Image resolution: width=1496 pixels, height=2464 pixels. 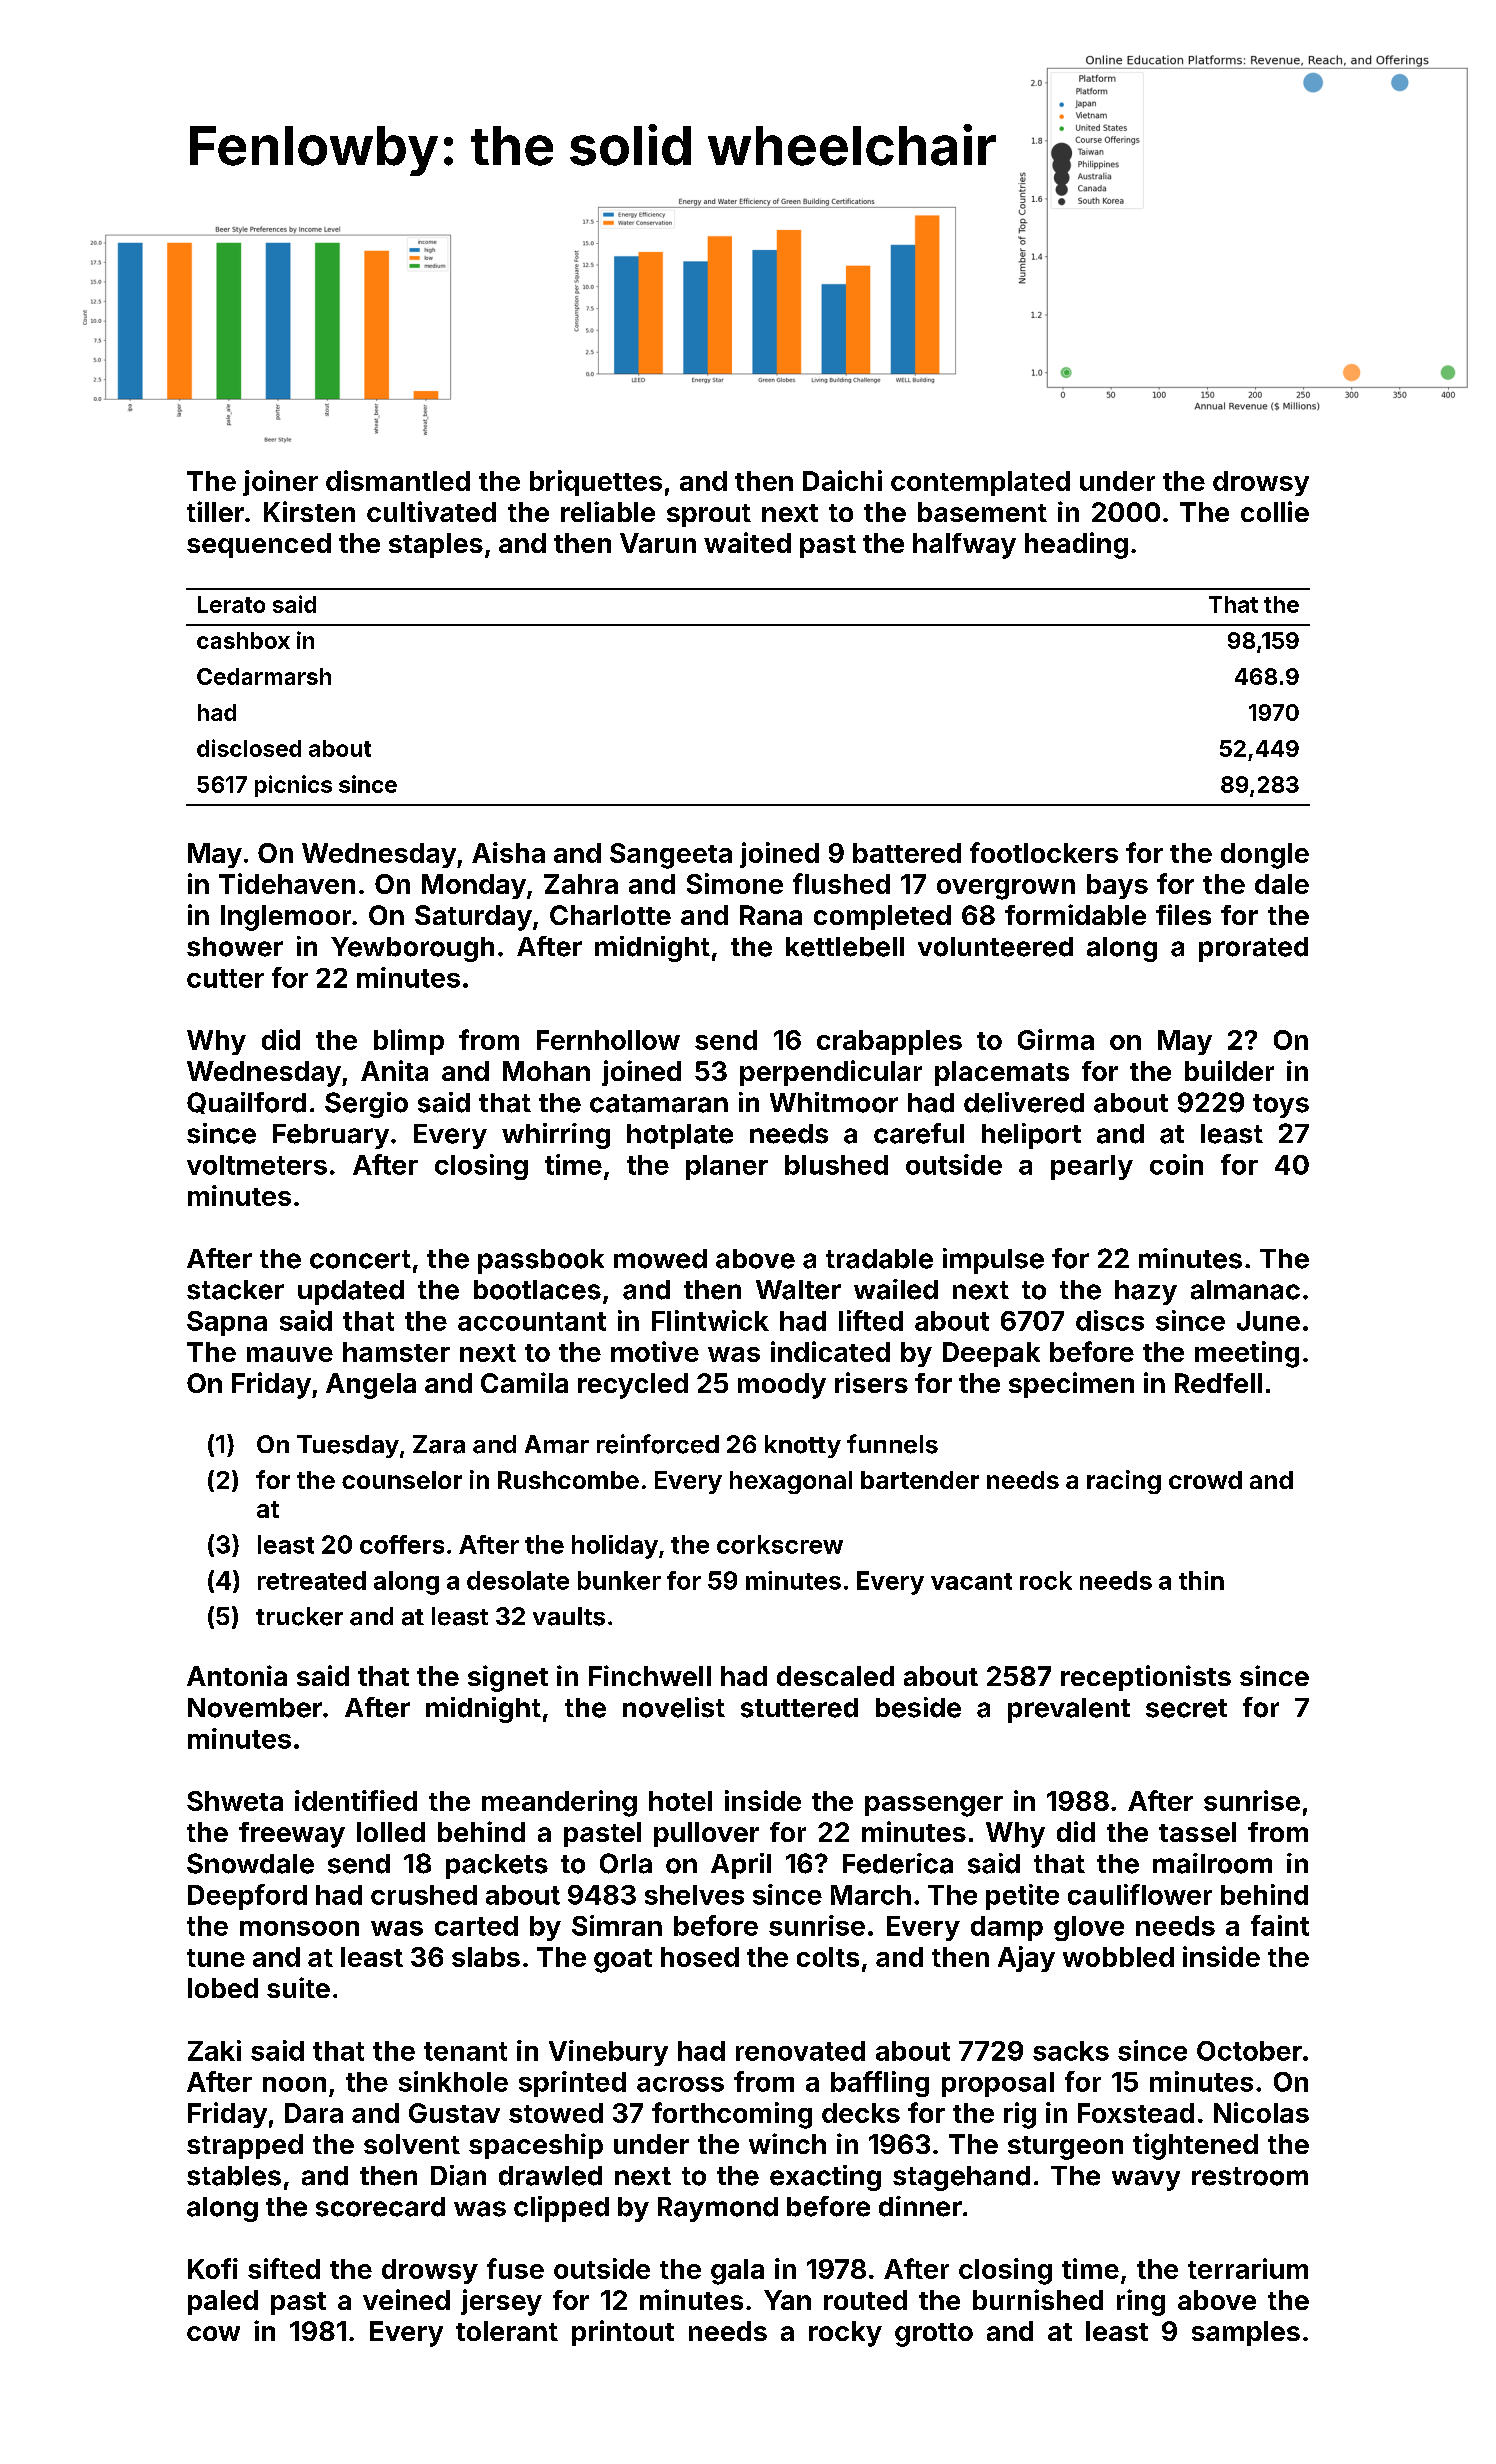 What do you see at coordinates (610, 915) in the image?
I see `Charlotte` at bounding box center [610, 915].
